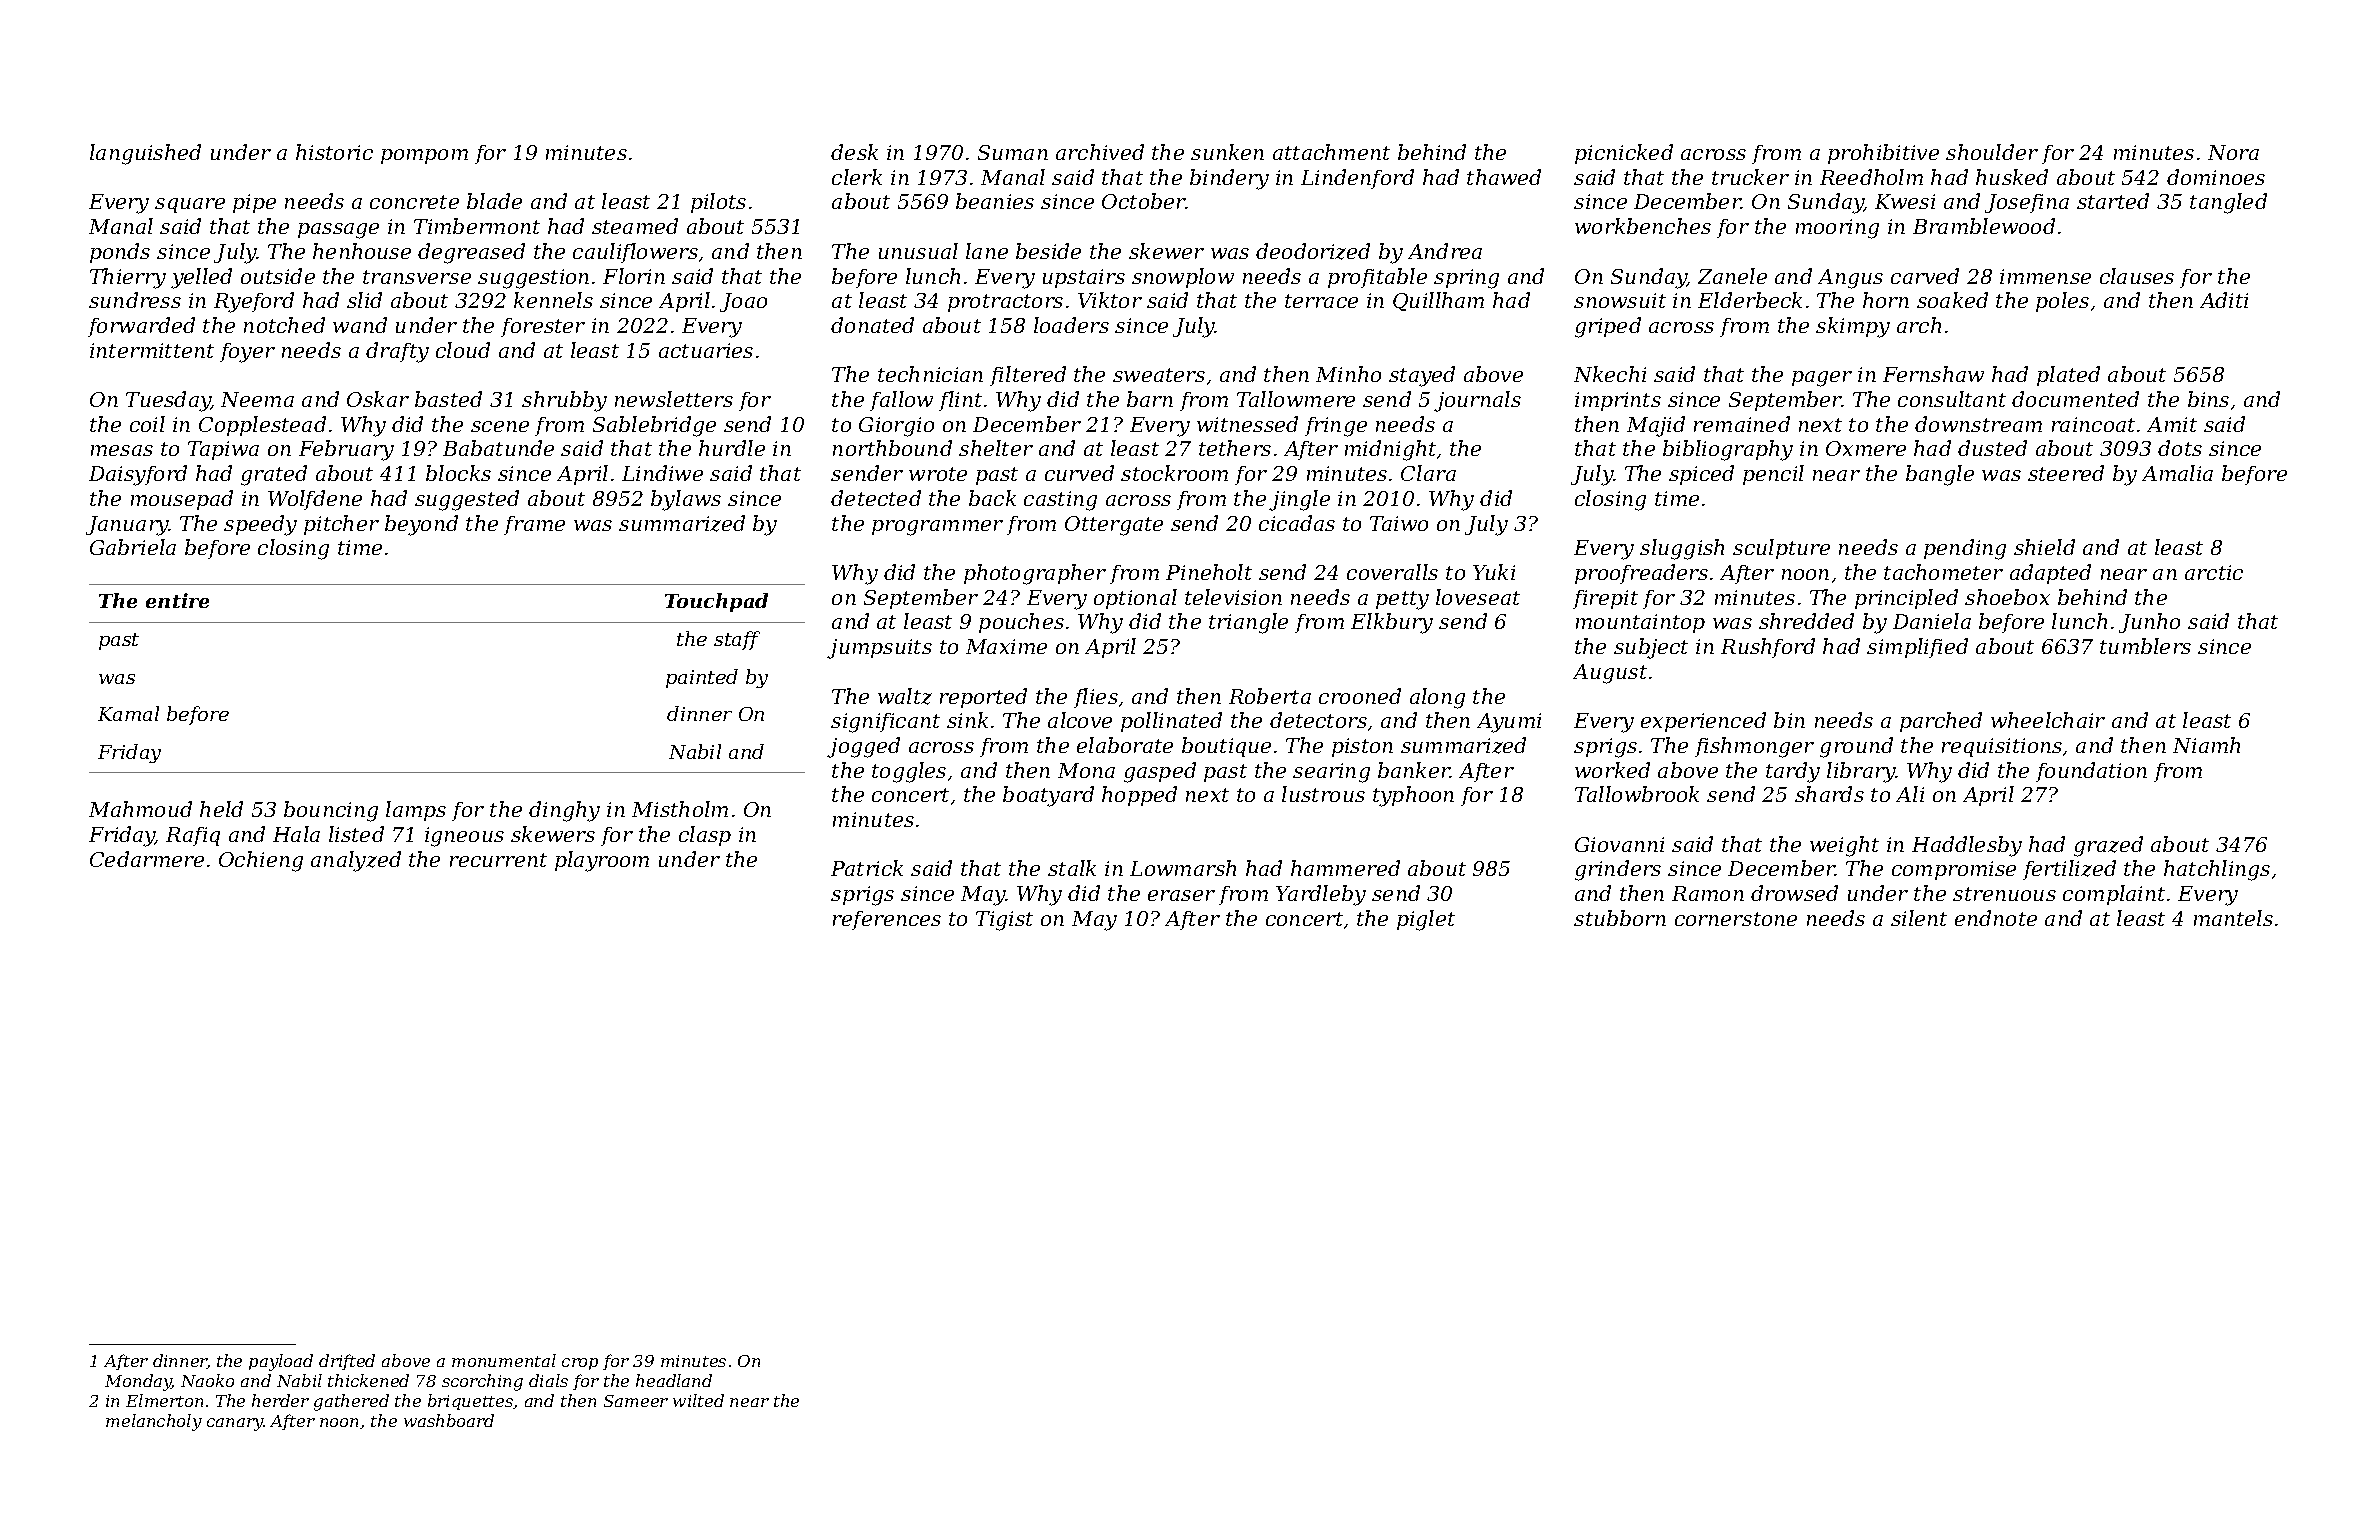 The width and height of the screenshot is (2380, 1540). Describe the element at coordinates (281, 1362) in the screenshot. I see `payload` at that location.
